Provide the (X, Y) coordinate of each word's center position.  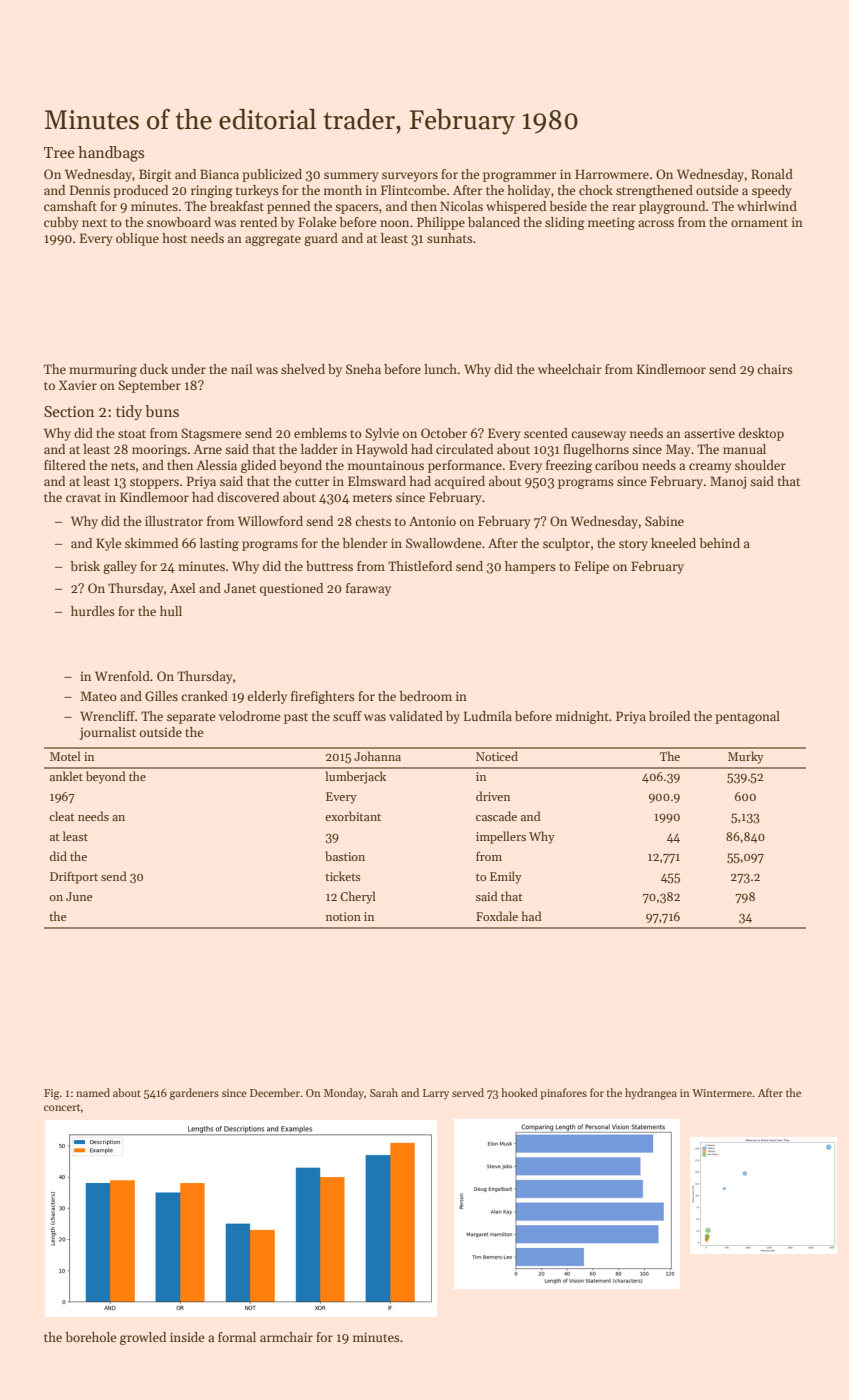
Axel (182, 588)
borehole (90, 1337)
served (468, 1092)
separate (191, 718)
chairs (775, 369)
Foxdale (497, 916)
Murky (746, 757)
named (93, 1092)
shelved (303, 369)
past (296, 718)
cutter (312, 482)
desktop (761, 434)
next (94, 223)
